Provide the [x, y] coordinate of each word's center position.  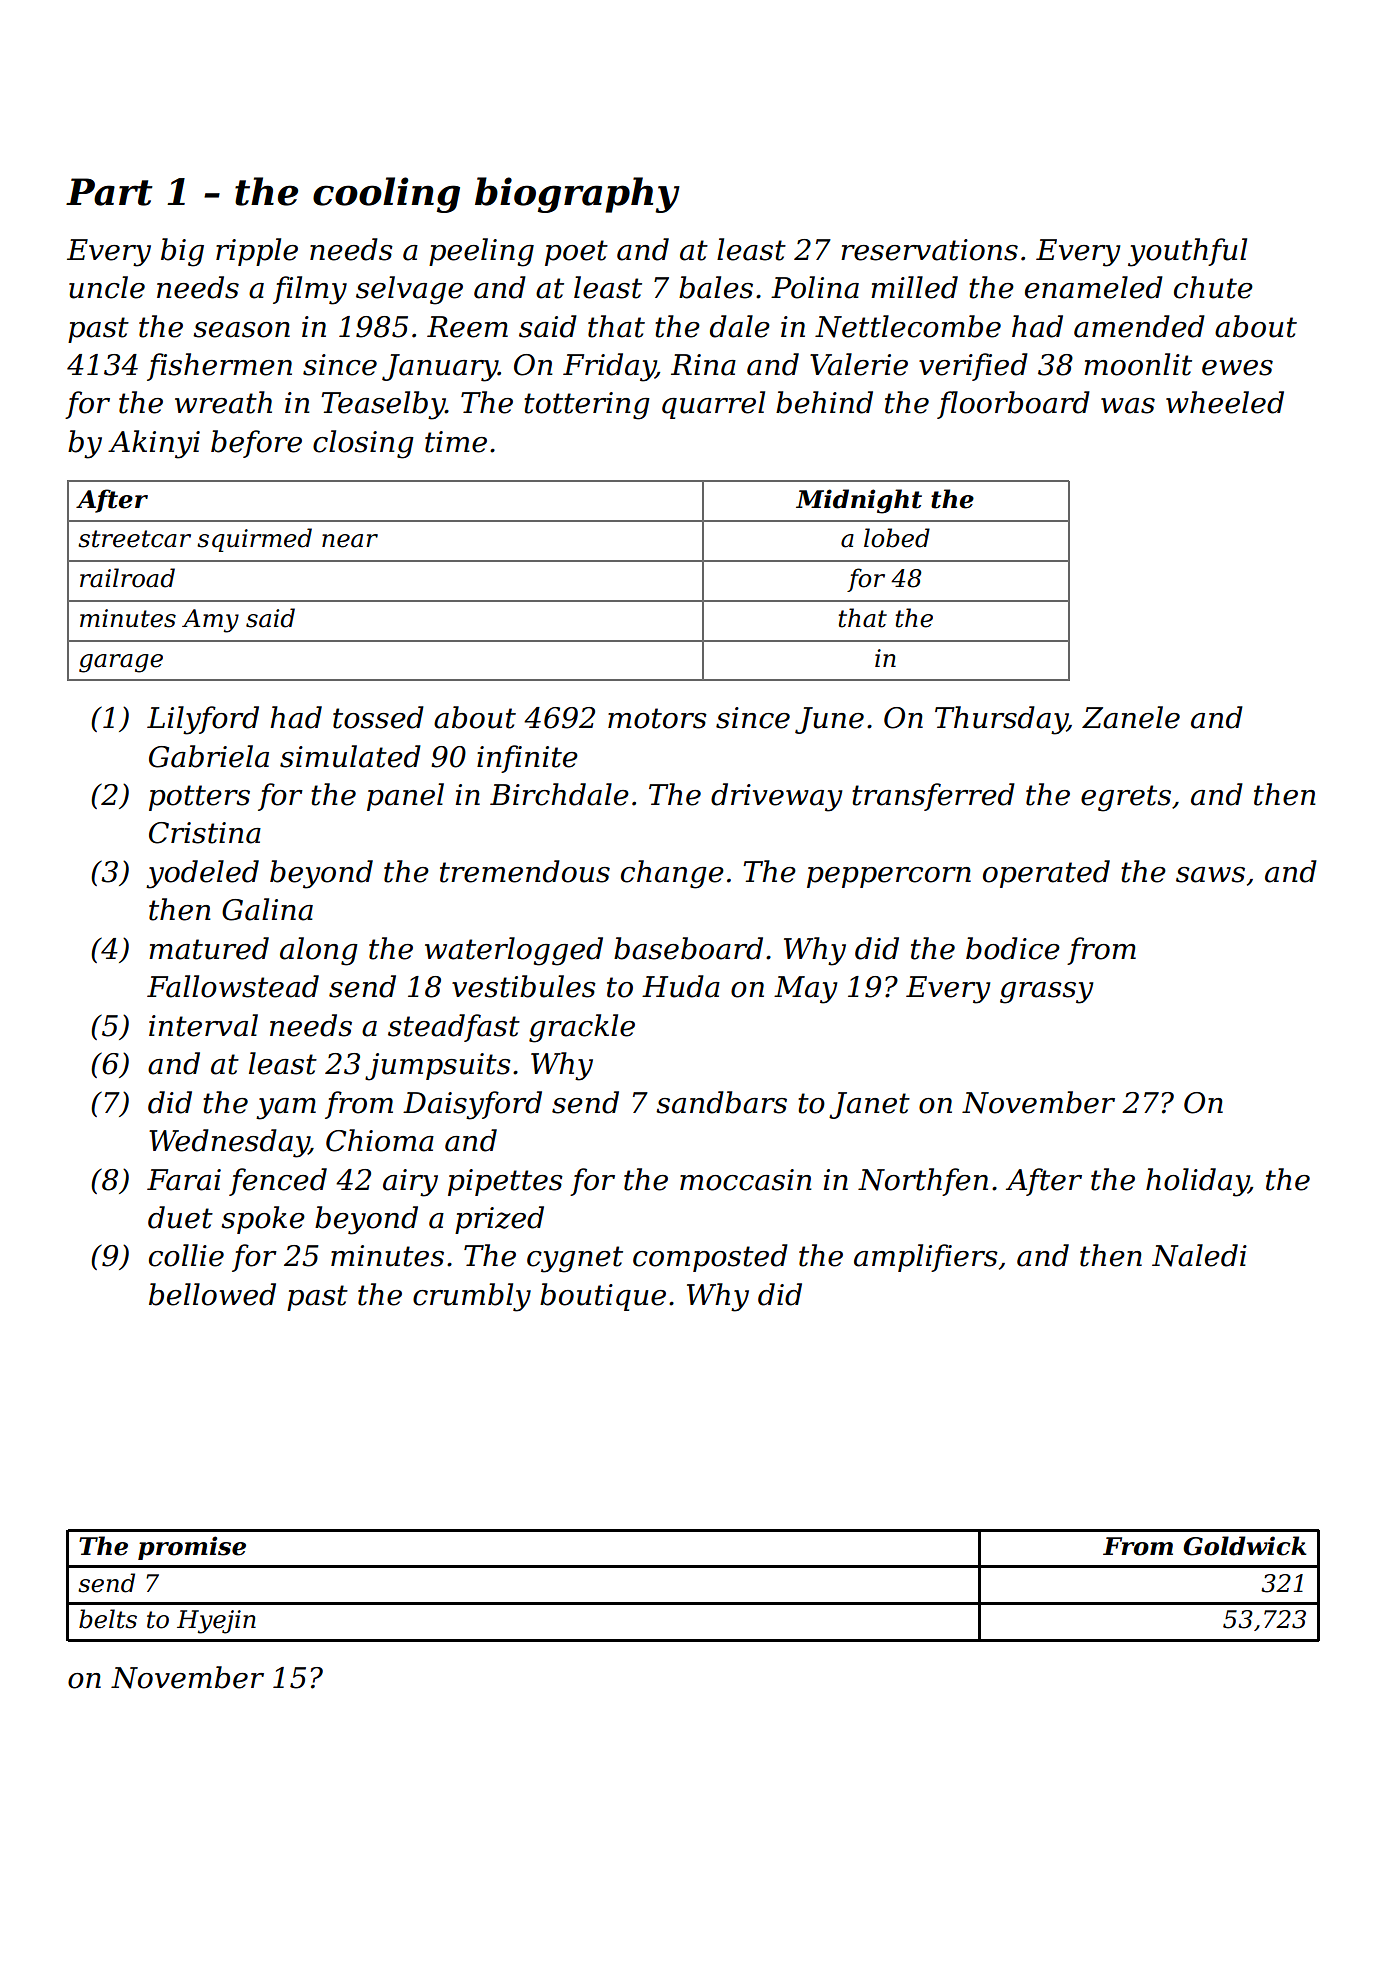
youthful [1187, 252]
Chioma [380, 1140]
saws [1210, 875]
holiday [1197, 1182]
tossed [378, 717]
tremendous [525, 871]
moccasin [746, 1180]
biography [577, 195]
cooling [386, 195]
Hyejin [216, 1622]
